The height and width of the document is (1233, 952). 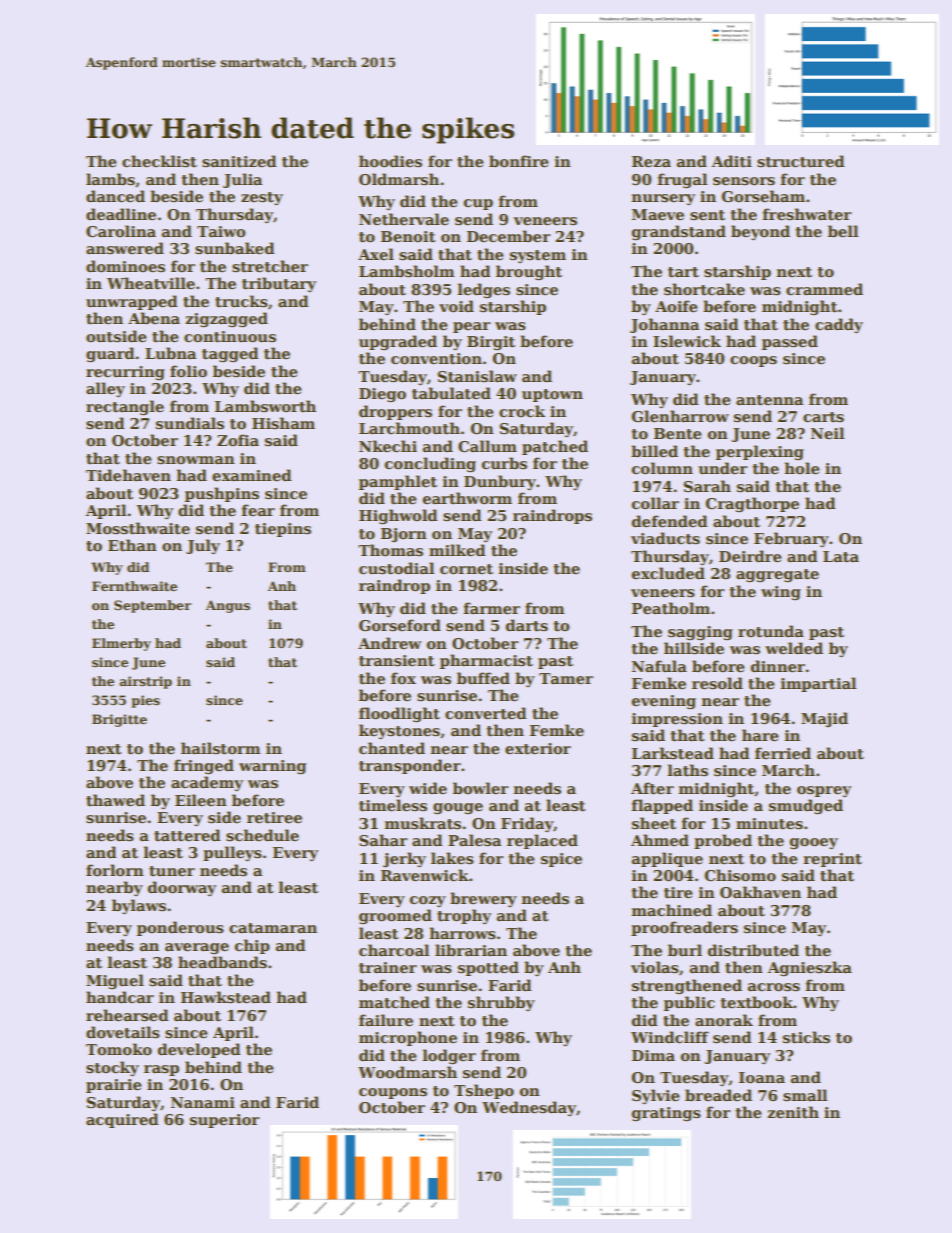 I want to click on curbs, so click(x=504, y=463).
